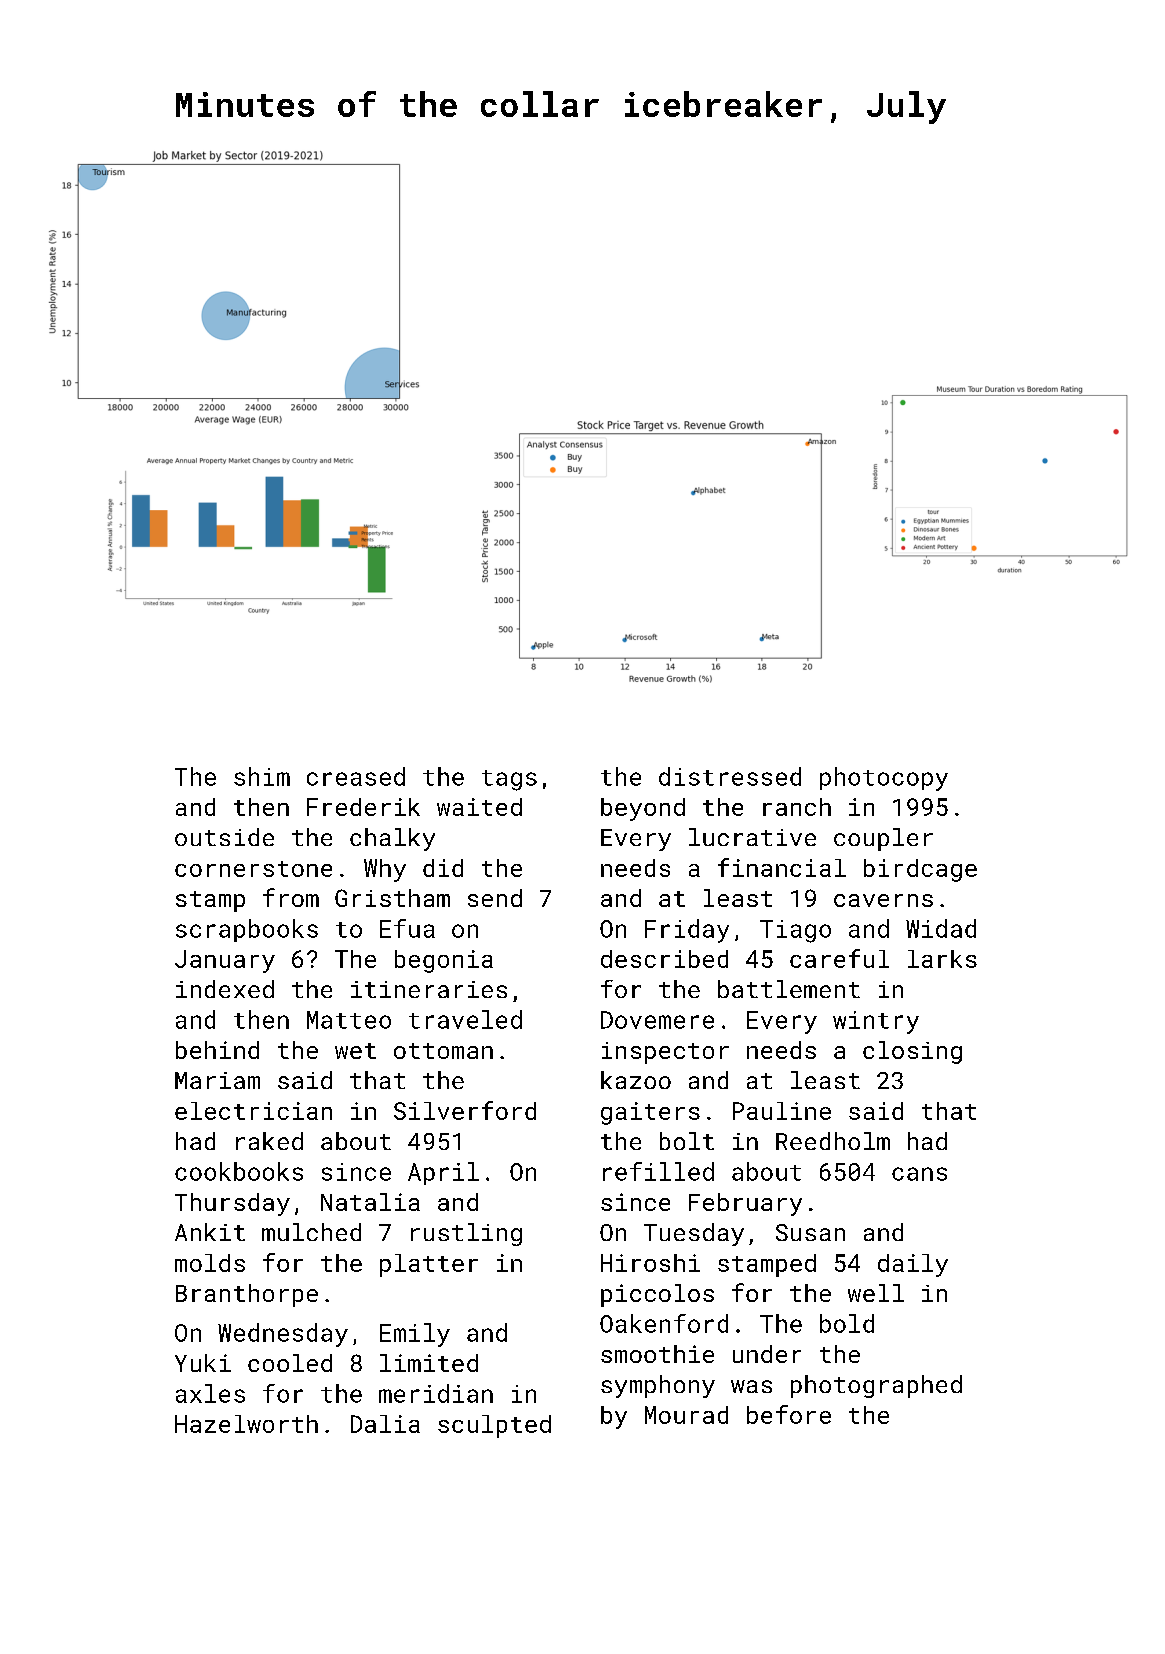 The image size is (1165, 1654). I want to click on tags, so click(509, 780).
